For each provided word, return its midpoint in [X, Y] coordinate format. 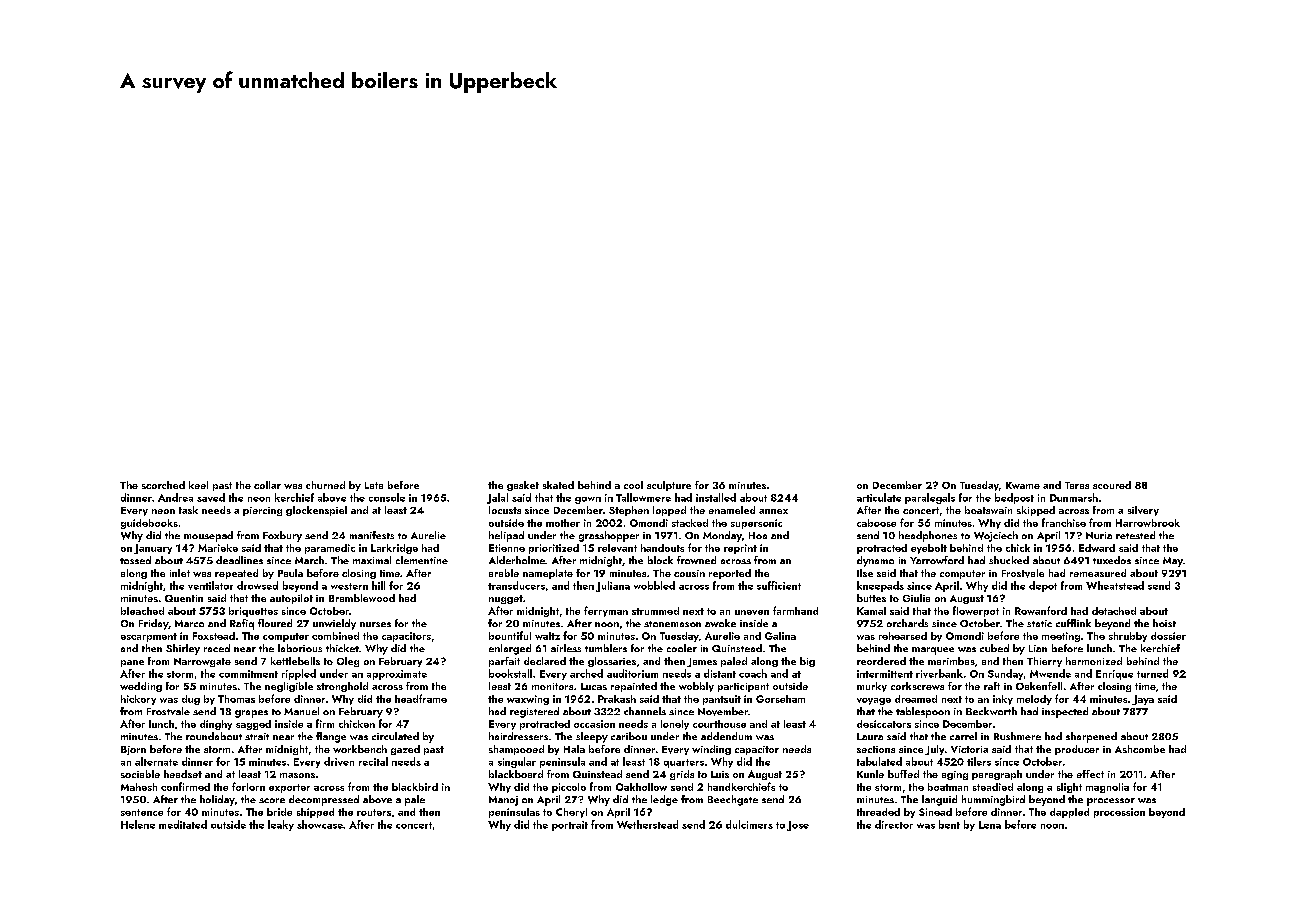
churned [325, 485]
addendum [726, 736]
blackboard [516, 774]
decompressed [324, 800]
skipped [1036, 511]
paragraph [997, 775]
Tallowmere [643, 497]
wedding [141, 687]
